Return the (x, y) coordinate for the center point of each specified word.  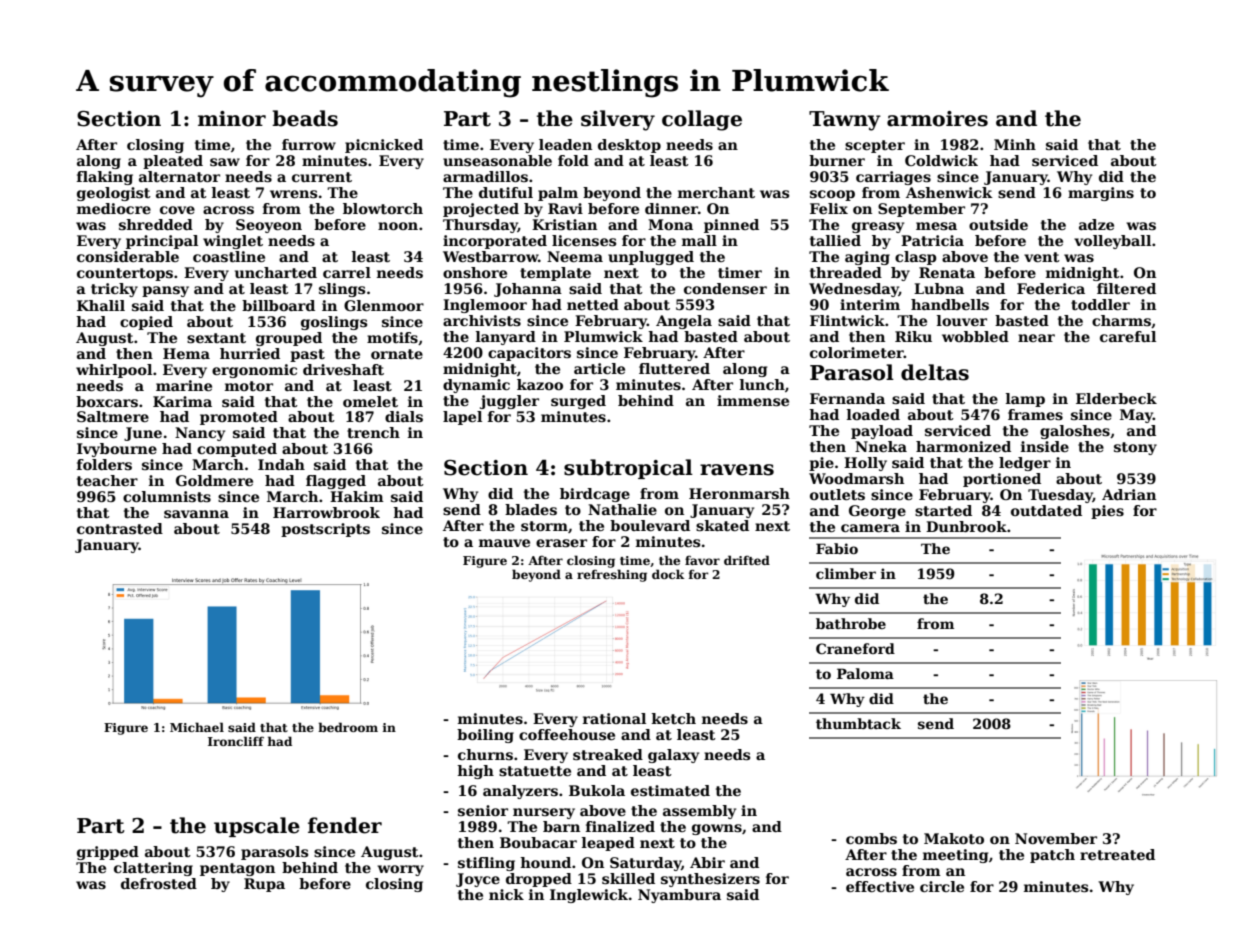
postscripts (325, 530)
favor (702, 560)
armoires (937, 119)
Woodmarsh (856, 478)
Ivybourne (117, 450)
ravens (737, 470)
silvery (618, 120)
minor (232, 119)
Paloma (865, 673)
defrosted (159, 883)
